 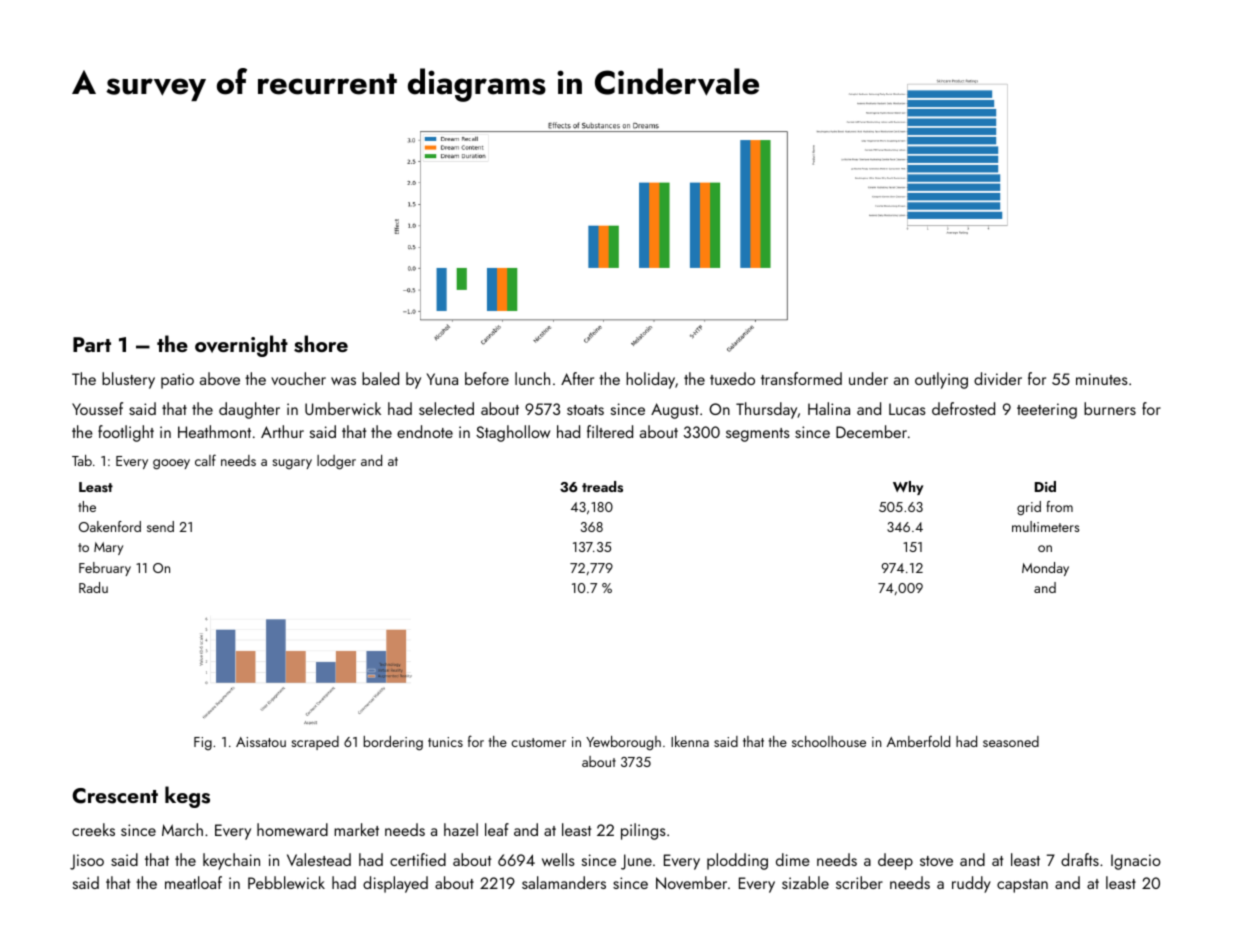 What do you see at coordinates (1045, 526) in the screenshot?
I see `multimeters` at bounding box center [1045, 526].
